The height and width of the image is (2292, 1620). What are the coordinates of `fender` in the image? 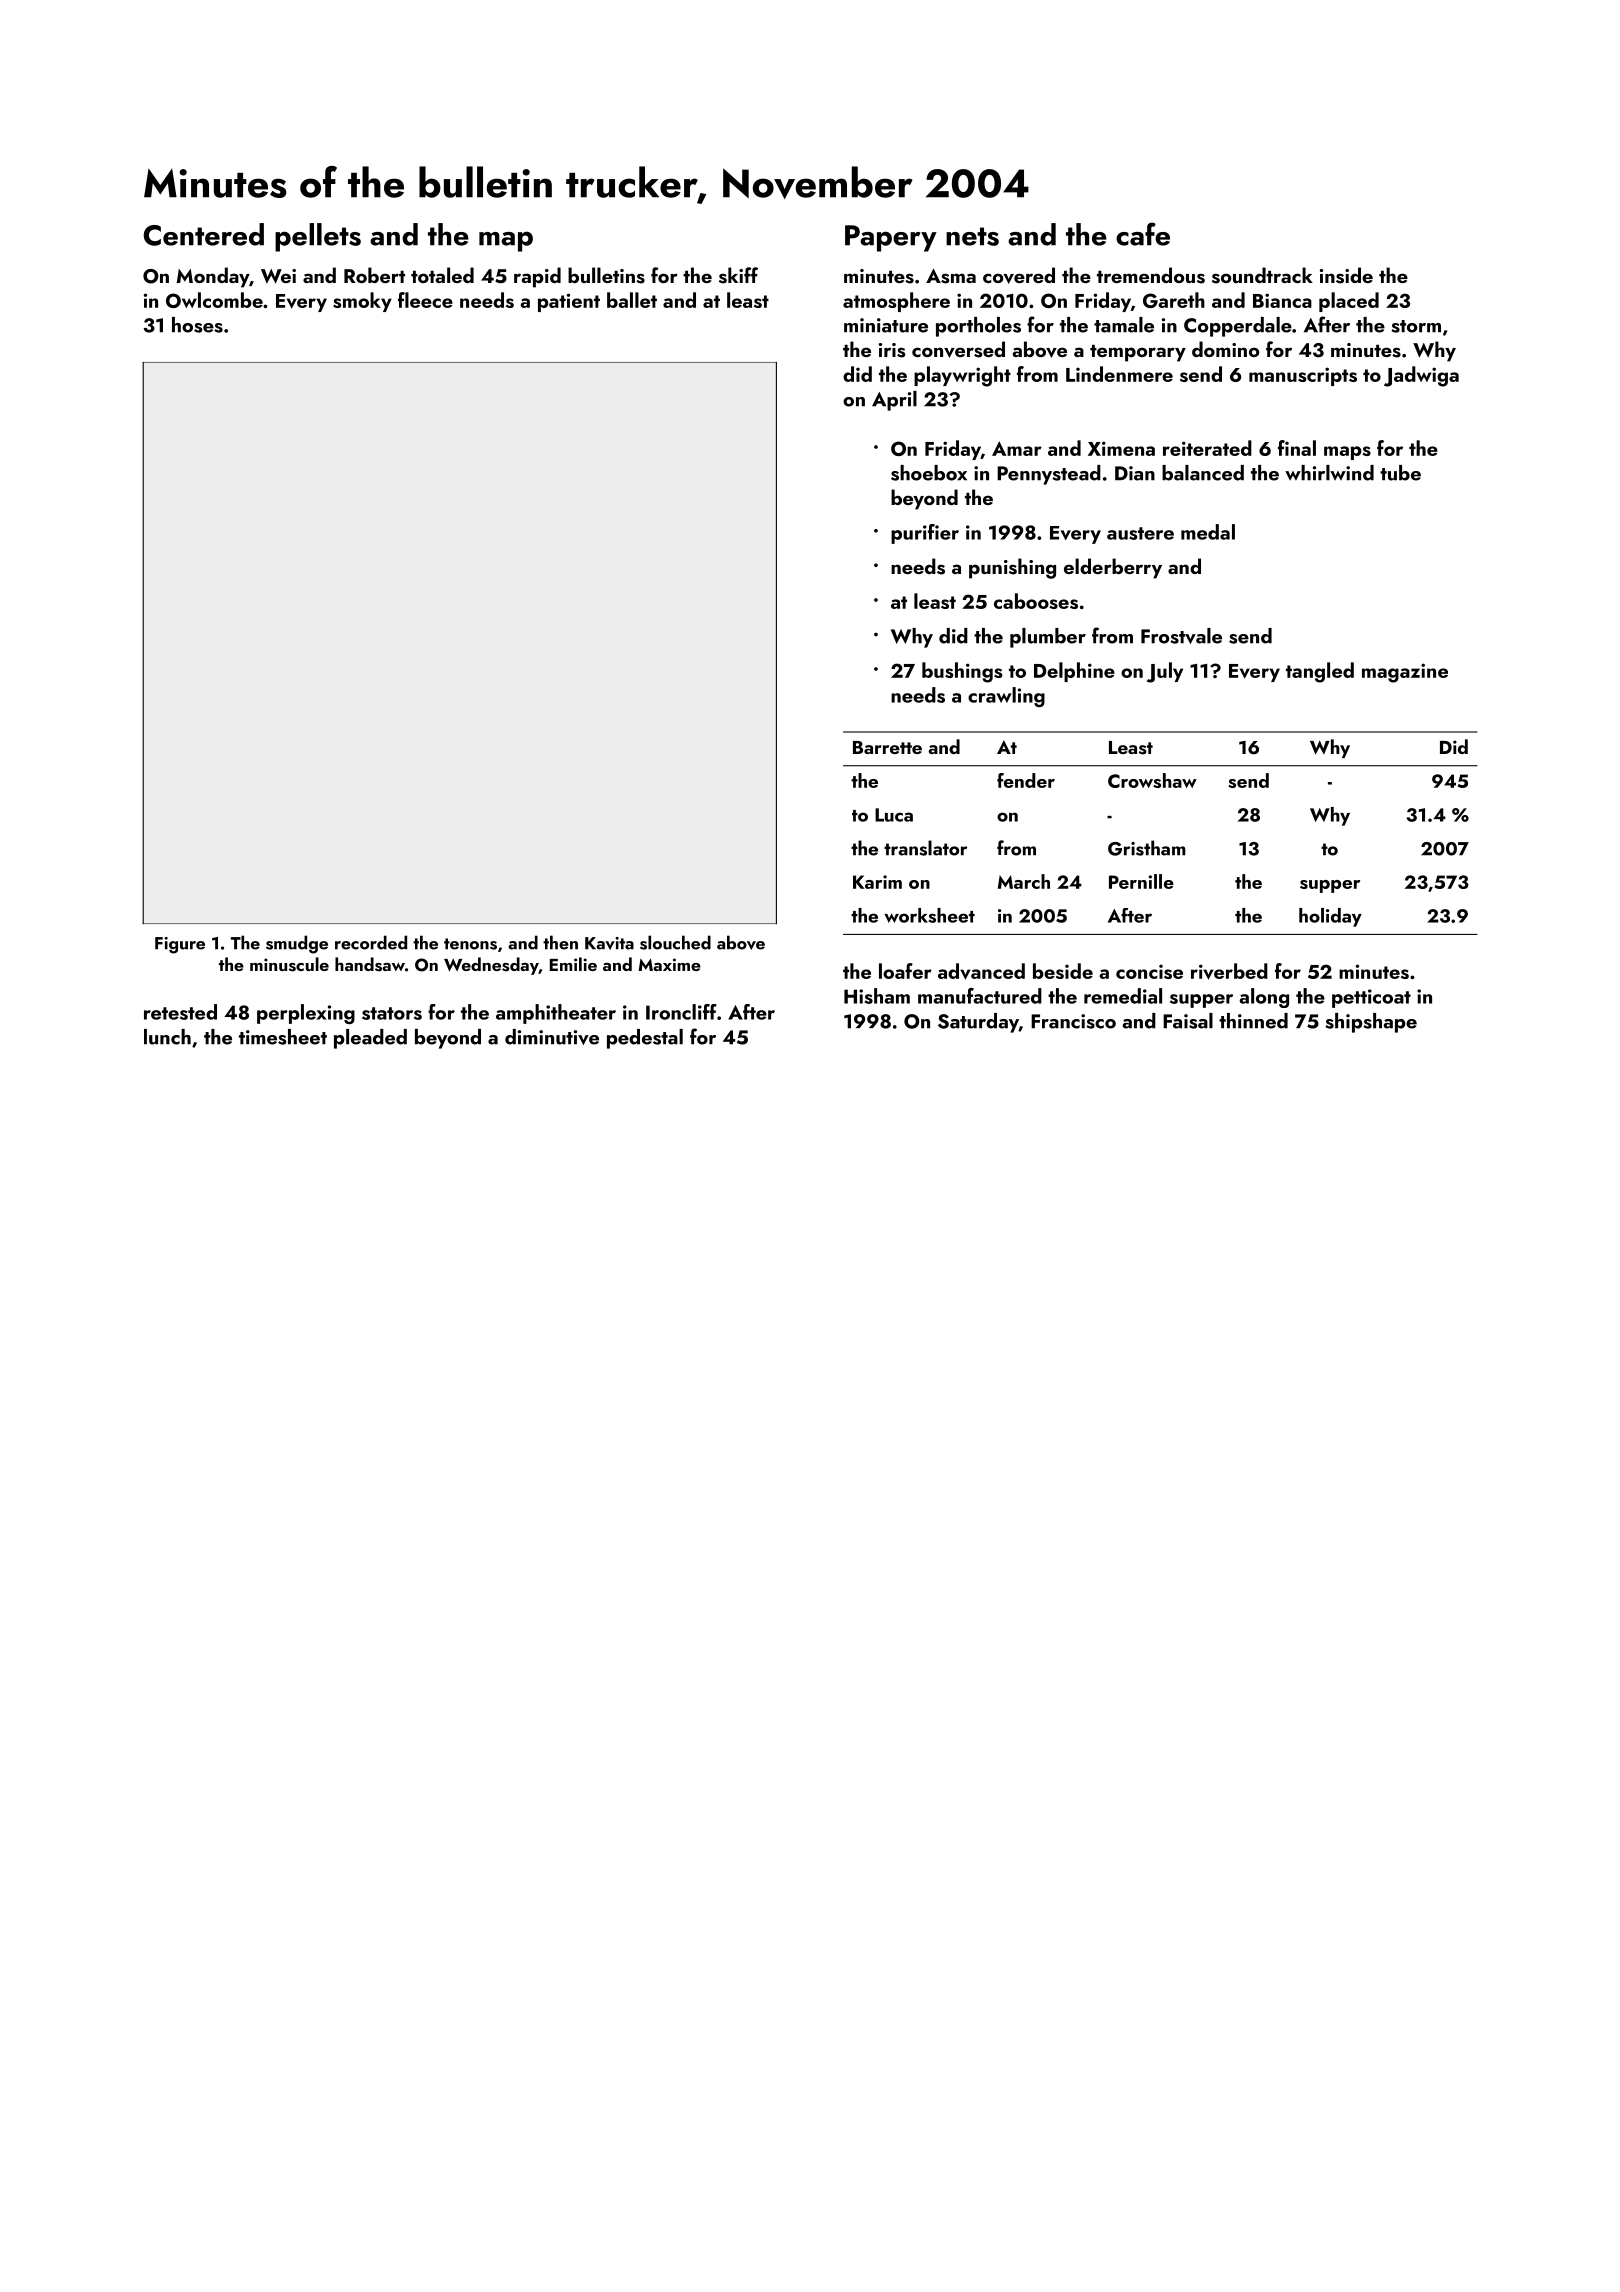 It's located at (1026, 780).
